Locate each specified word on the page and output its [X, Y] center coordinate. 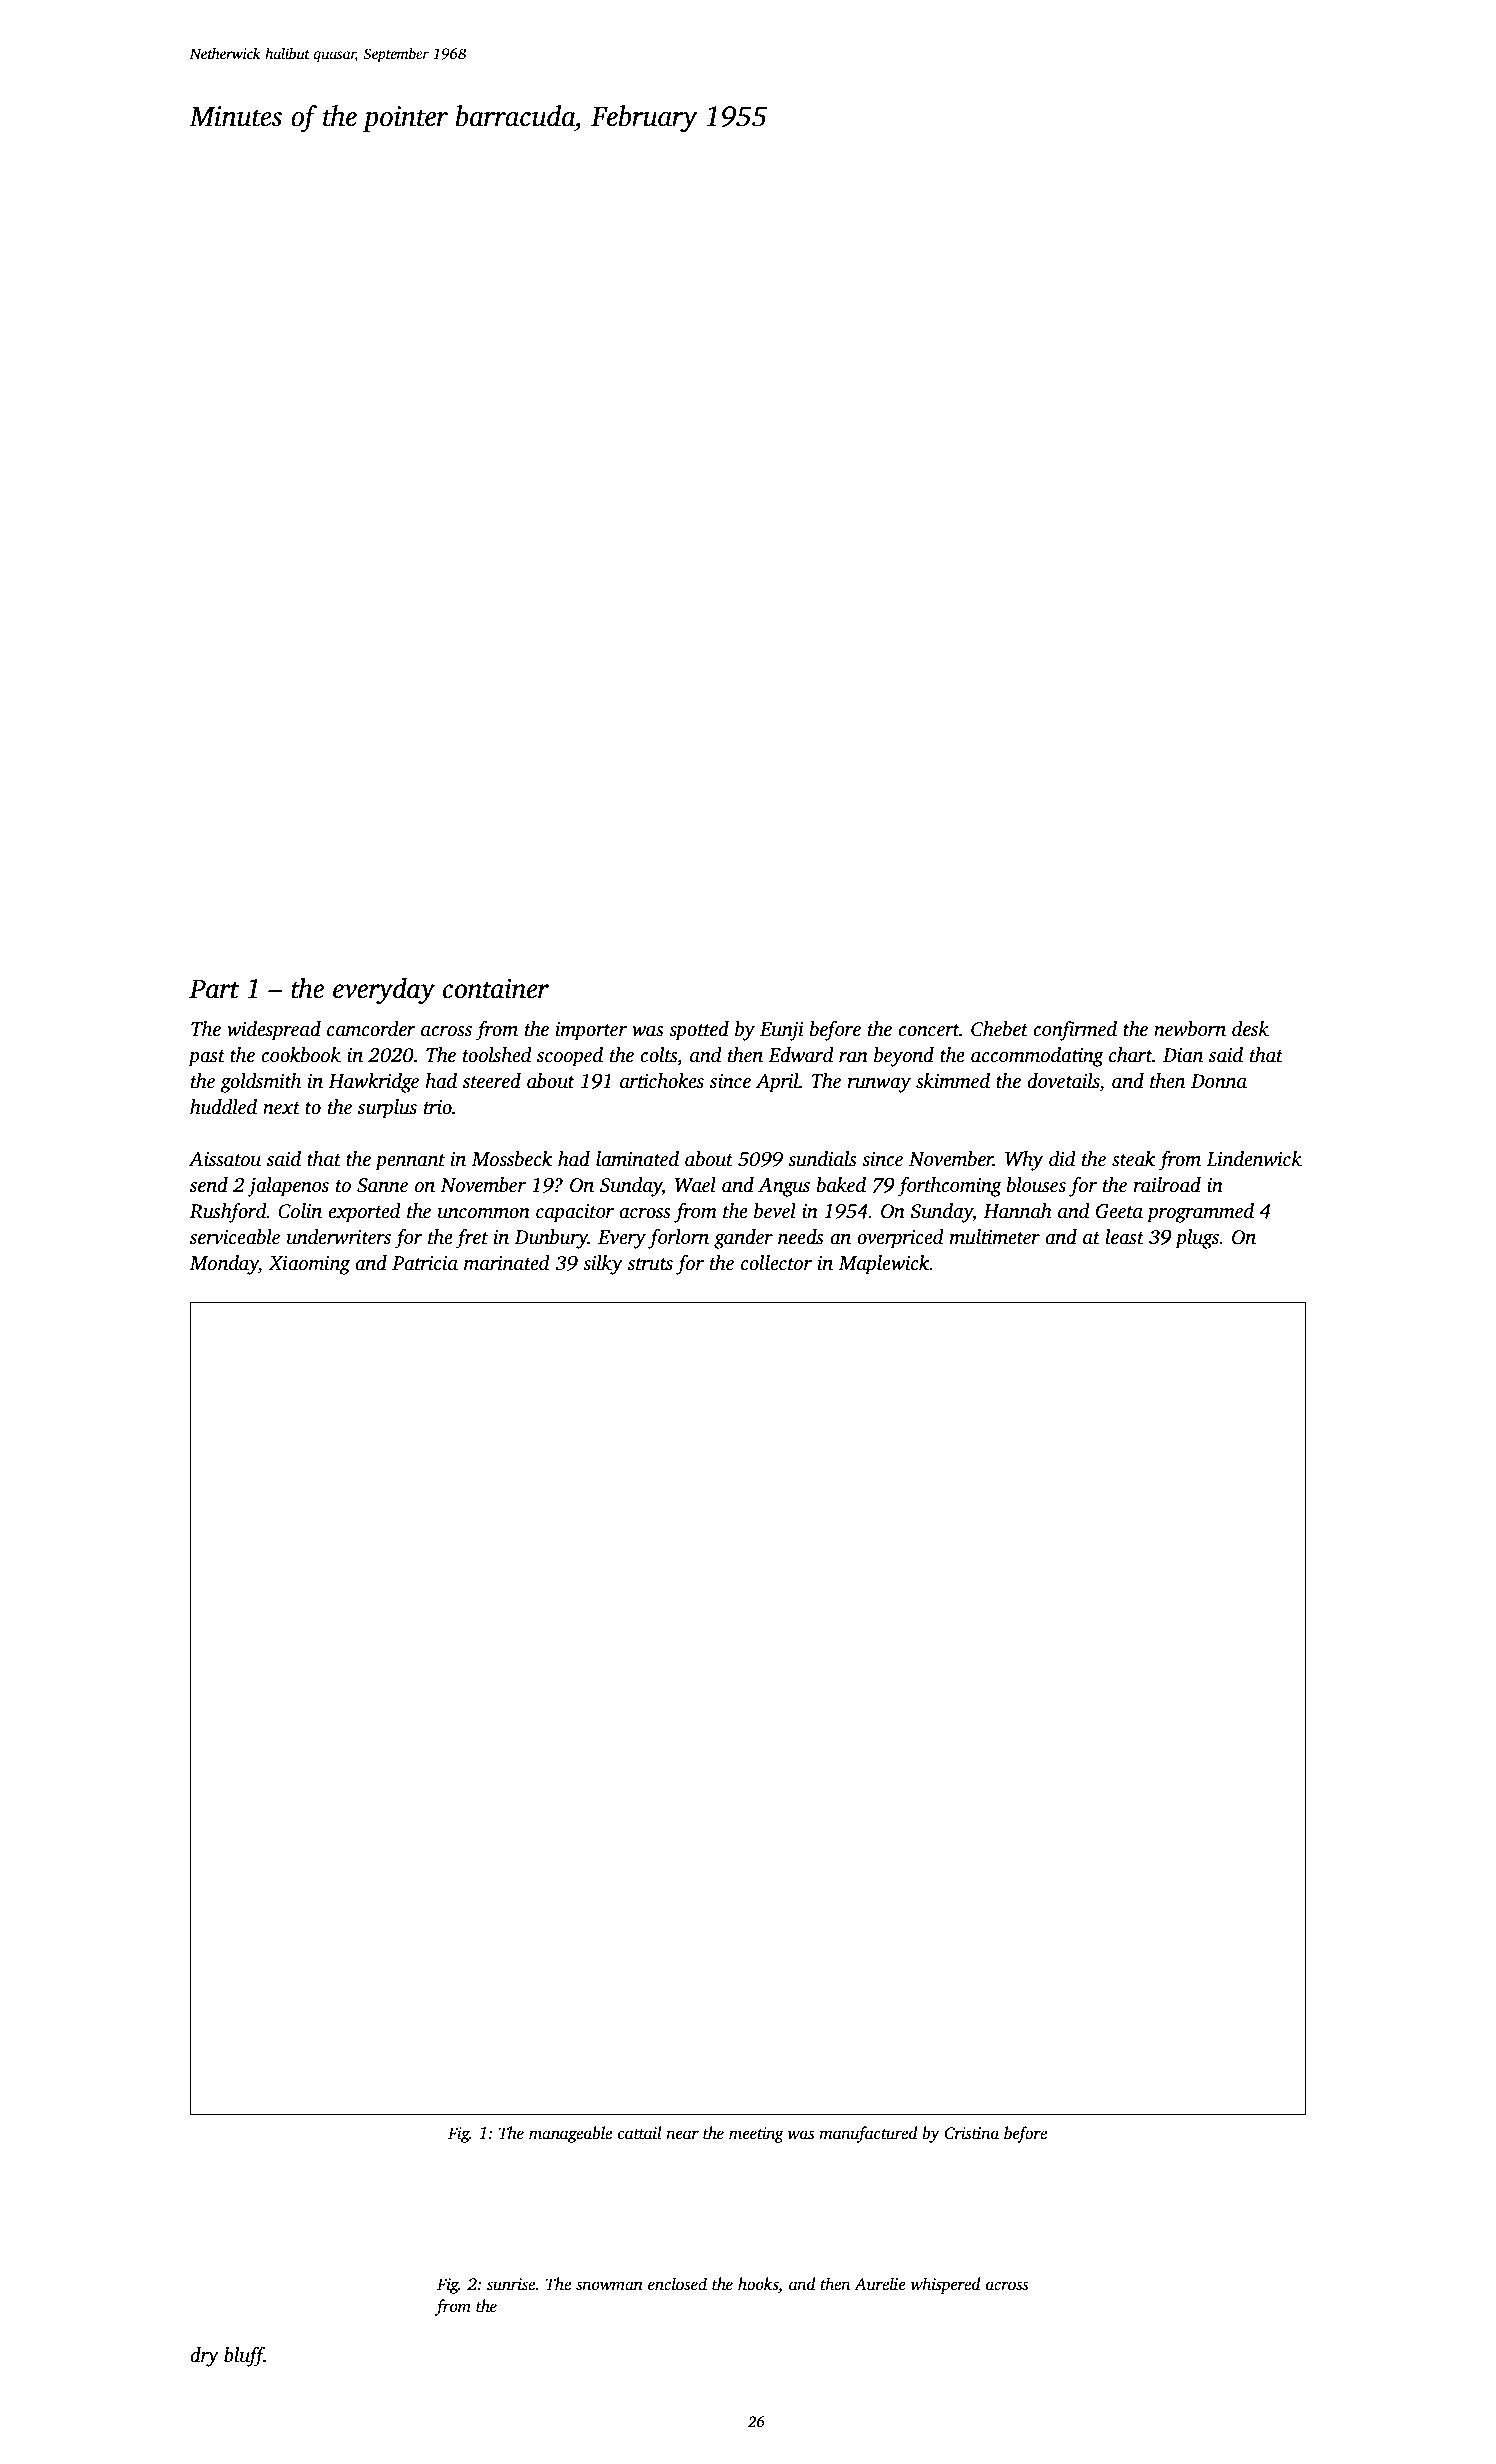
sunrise [511, 2284]
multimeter [994, 1237]
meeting [756, 2135]
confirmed [1075, 1031]
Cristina [971, 2133]
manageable [570, 2134]
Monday [224, 1265]
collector [776, 1263]
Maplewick [884, 1265]
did [1062, 1159]
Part [214, 989]
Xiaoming [309, 1265]
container [496, 989]
